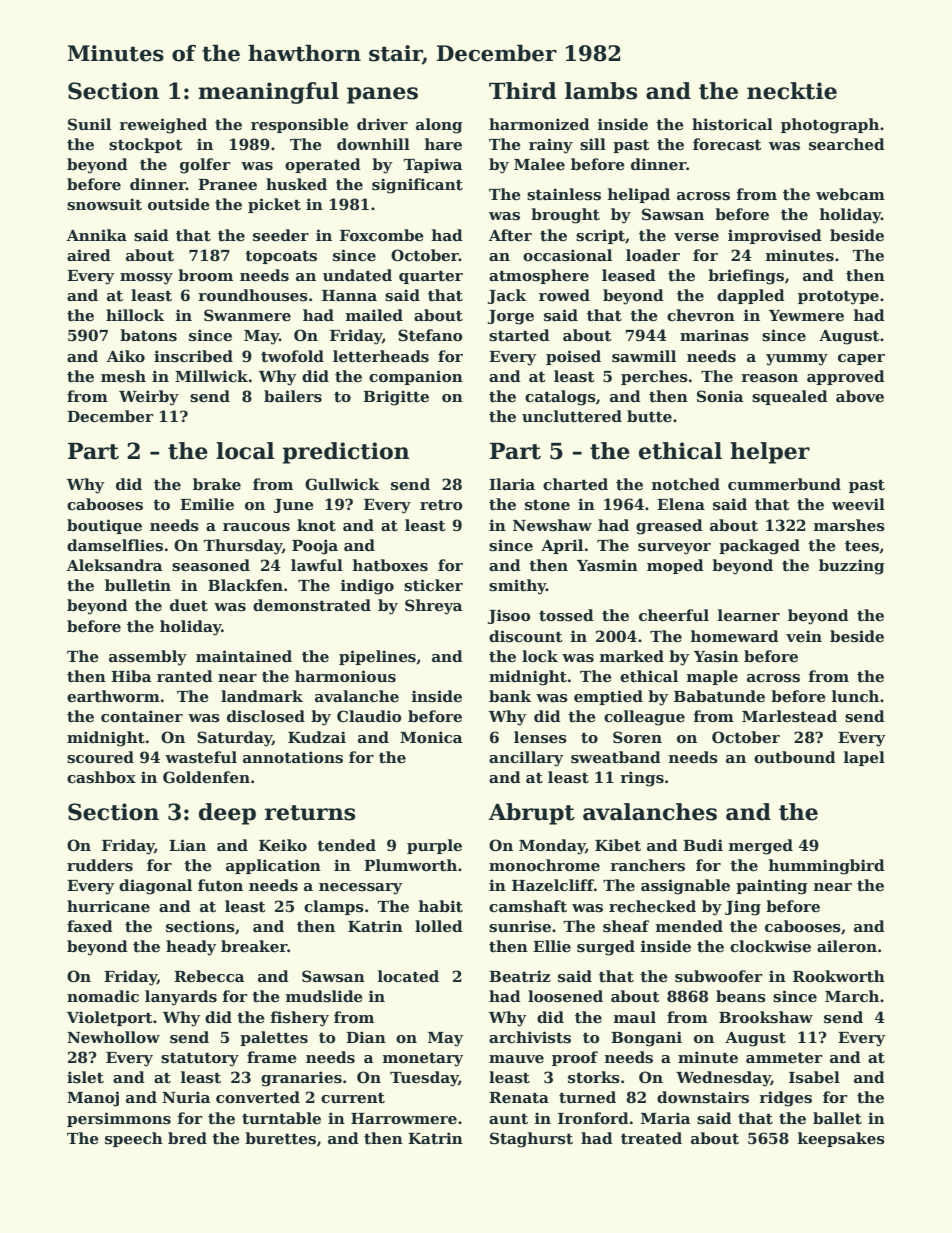 This image has width=952, height=1233. Describe the element at coordinates (804, 636) in the image. I see `vein` at that location.
